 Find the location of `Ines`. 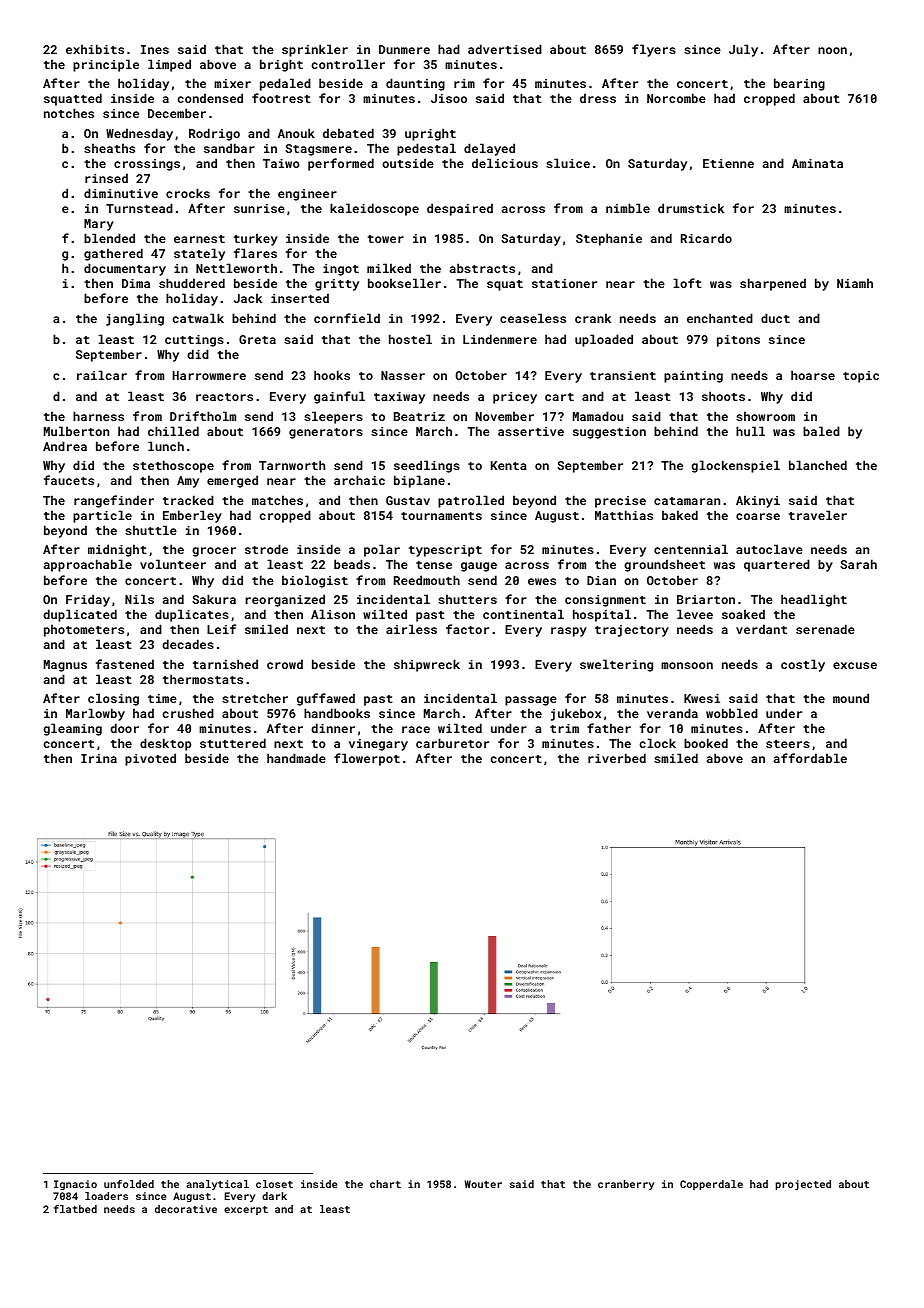

Ines is located at coordinates (155, 49).
